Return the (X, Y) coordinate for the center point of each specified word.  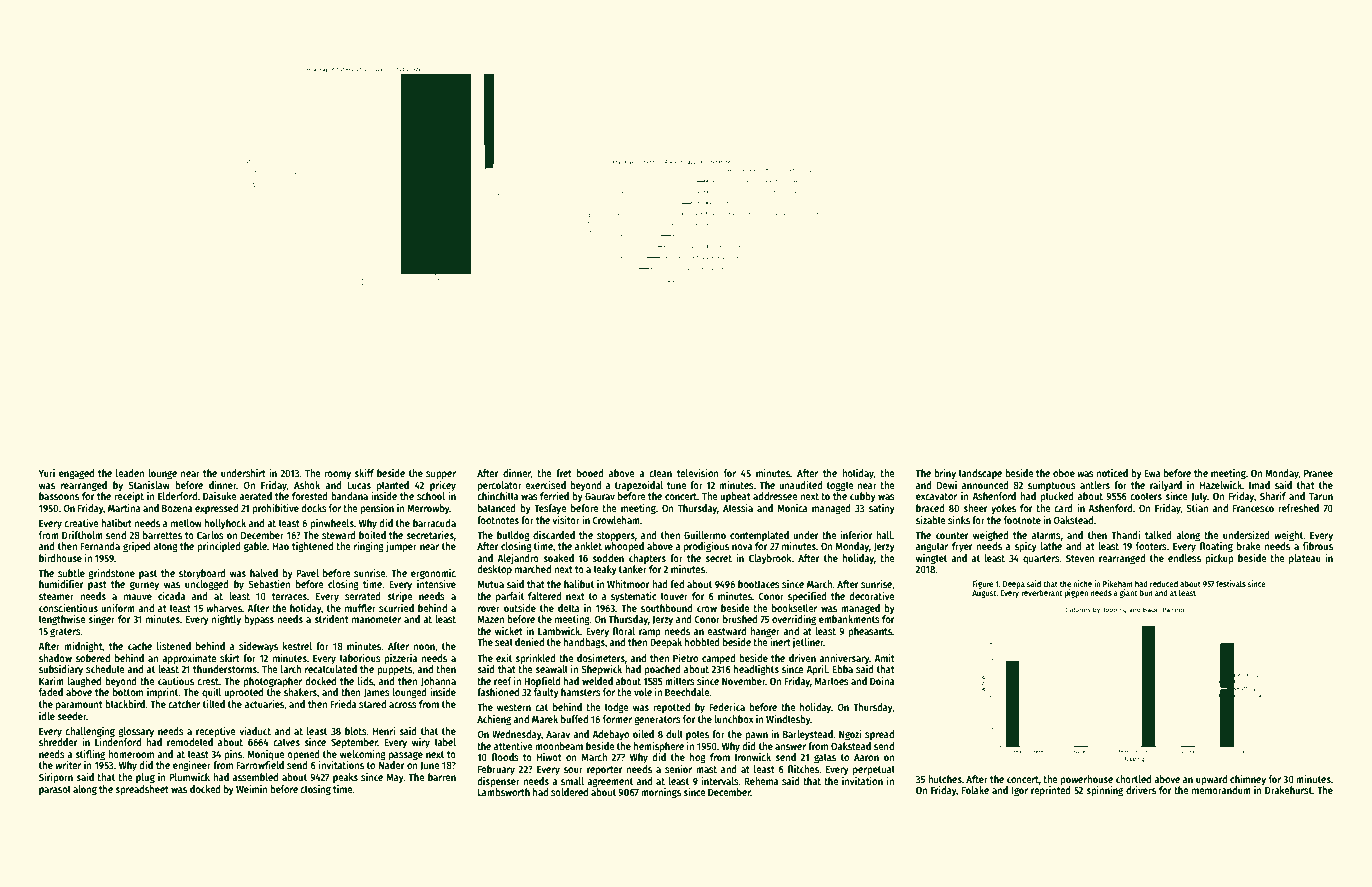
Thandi (1125, 535)
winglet (931, 559)
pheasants (870, 632)
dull (674, 734)
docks (314, 508)
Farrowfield (260, 765)
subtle (71, 573)
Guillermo (705, 535)
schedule (105, 669)
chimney (1248, 780)
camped (719, 659)
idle (47, 716)
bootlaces (759, 584)
